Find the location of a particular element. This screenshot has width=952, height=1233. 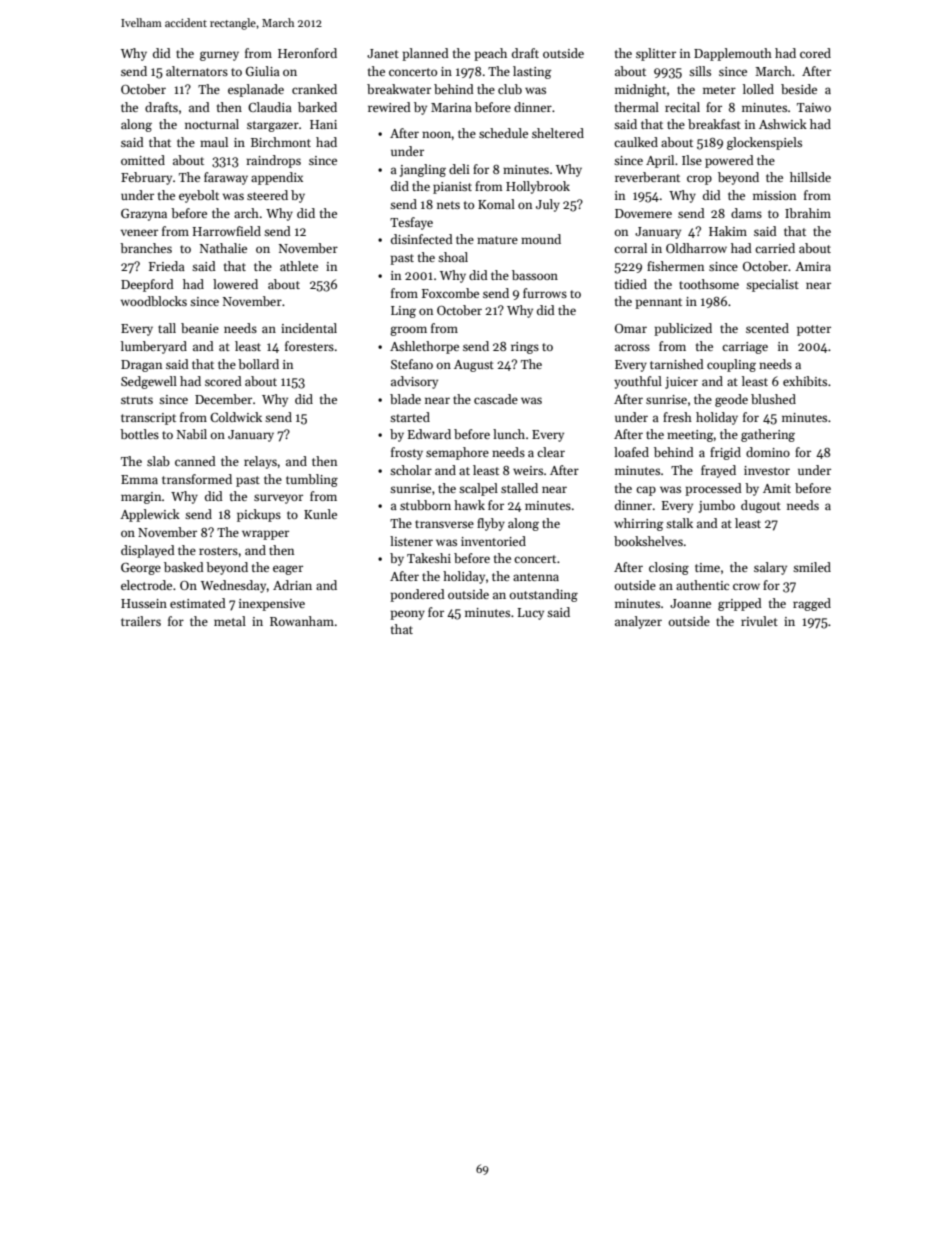

steered is located at coordinates (267, 195).
